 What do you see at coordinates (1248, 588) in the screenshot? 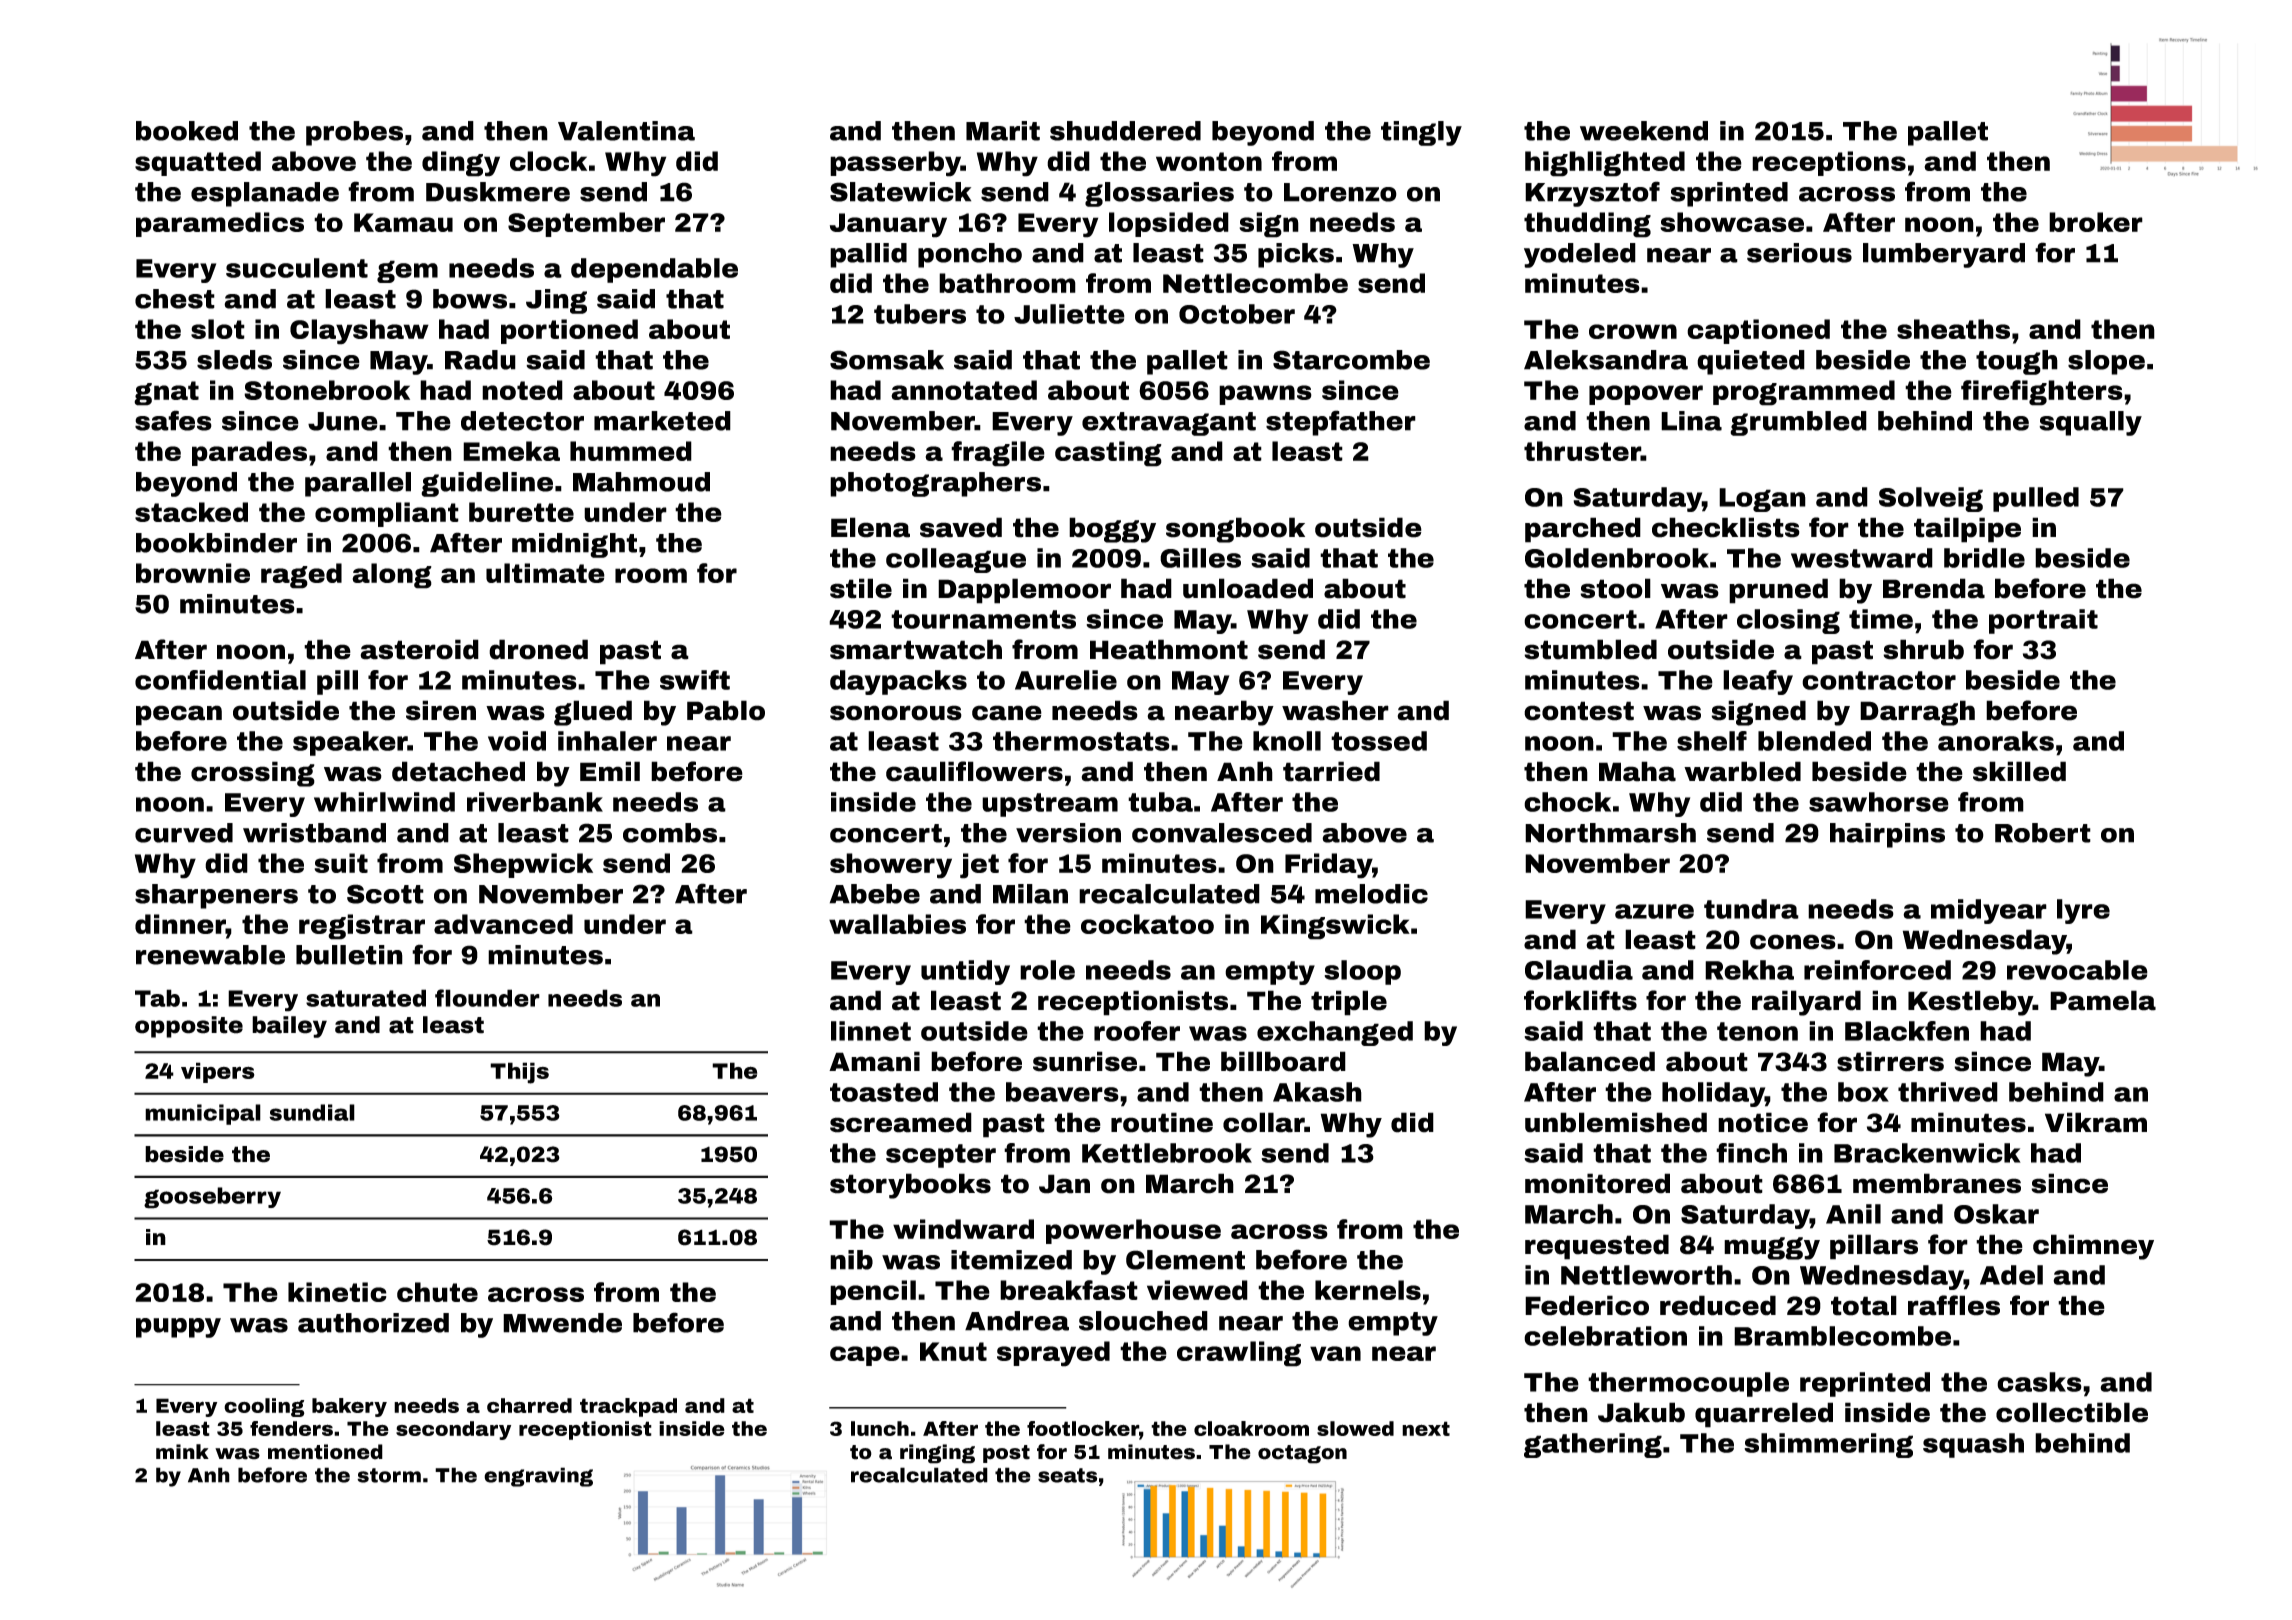
I see `unloaded` at bounding box center [1248, 588].
